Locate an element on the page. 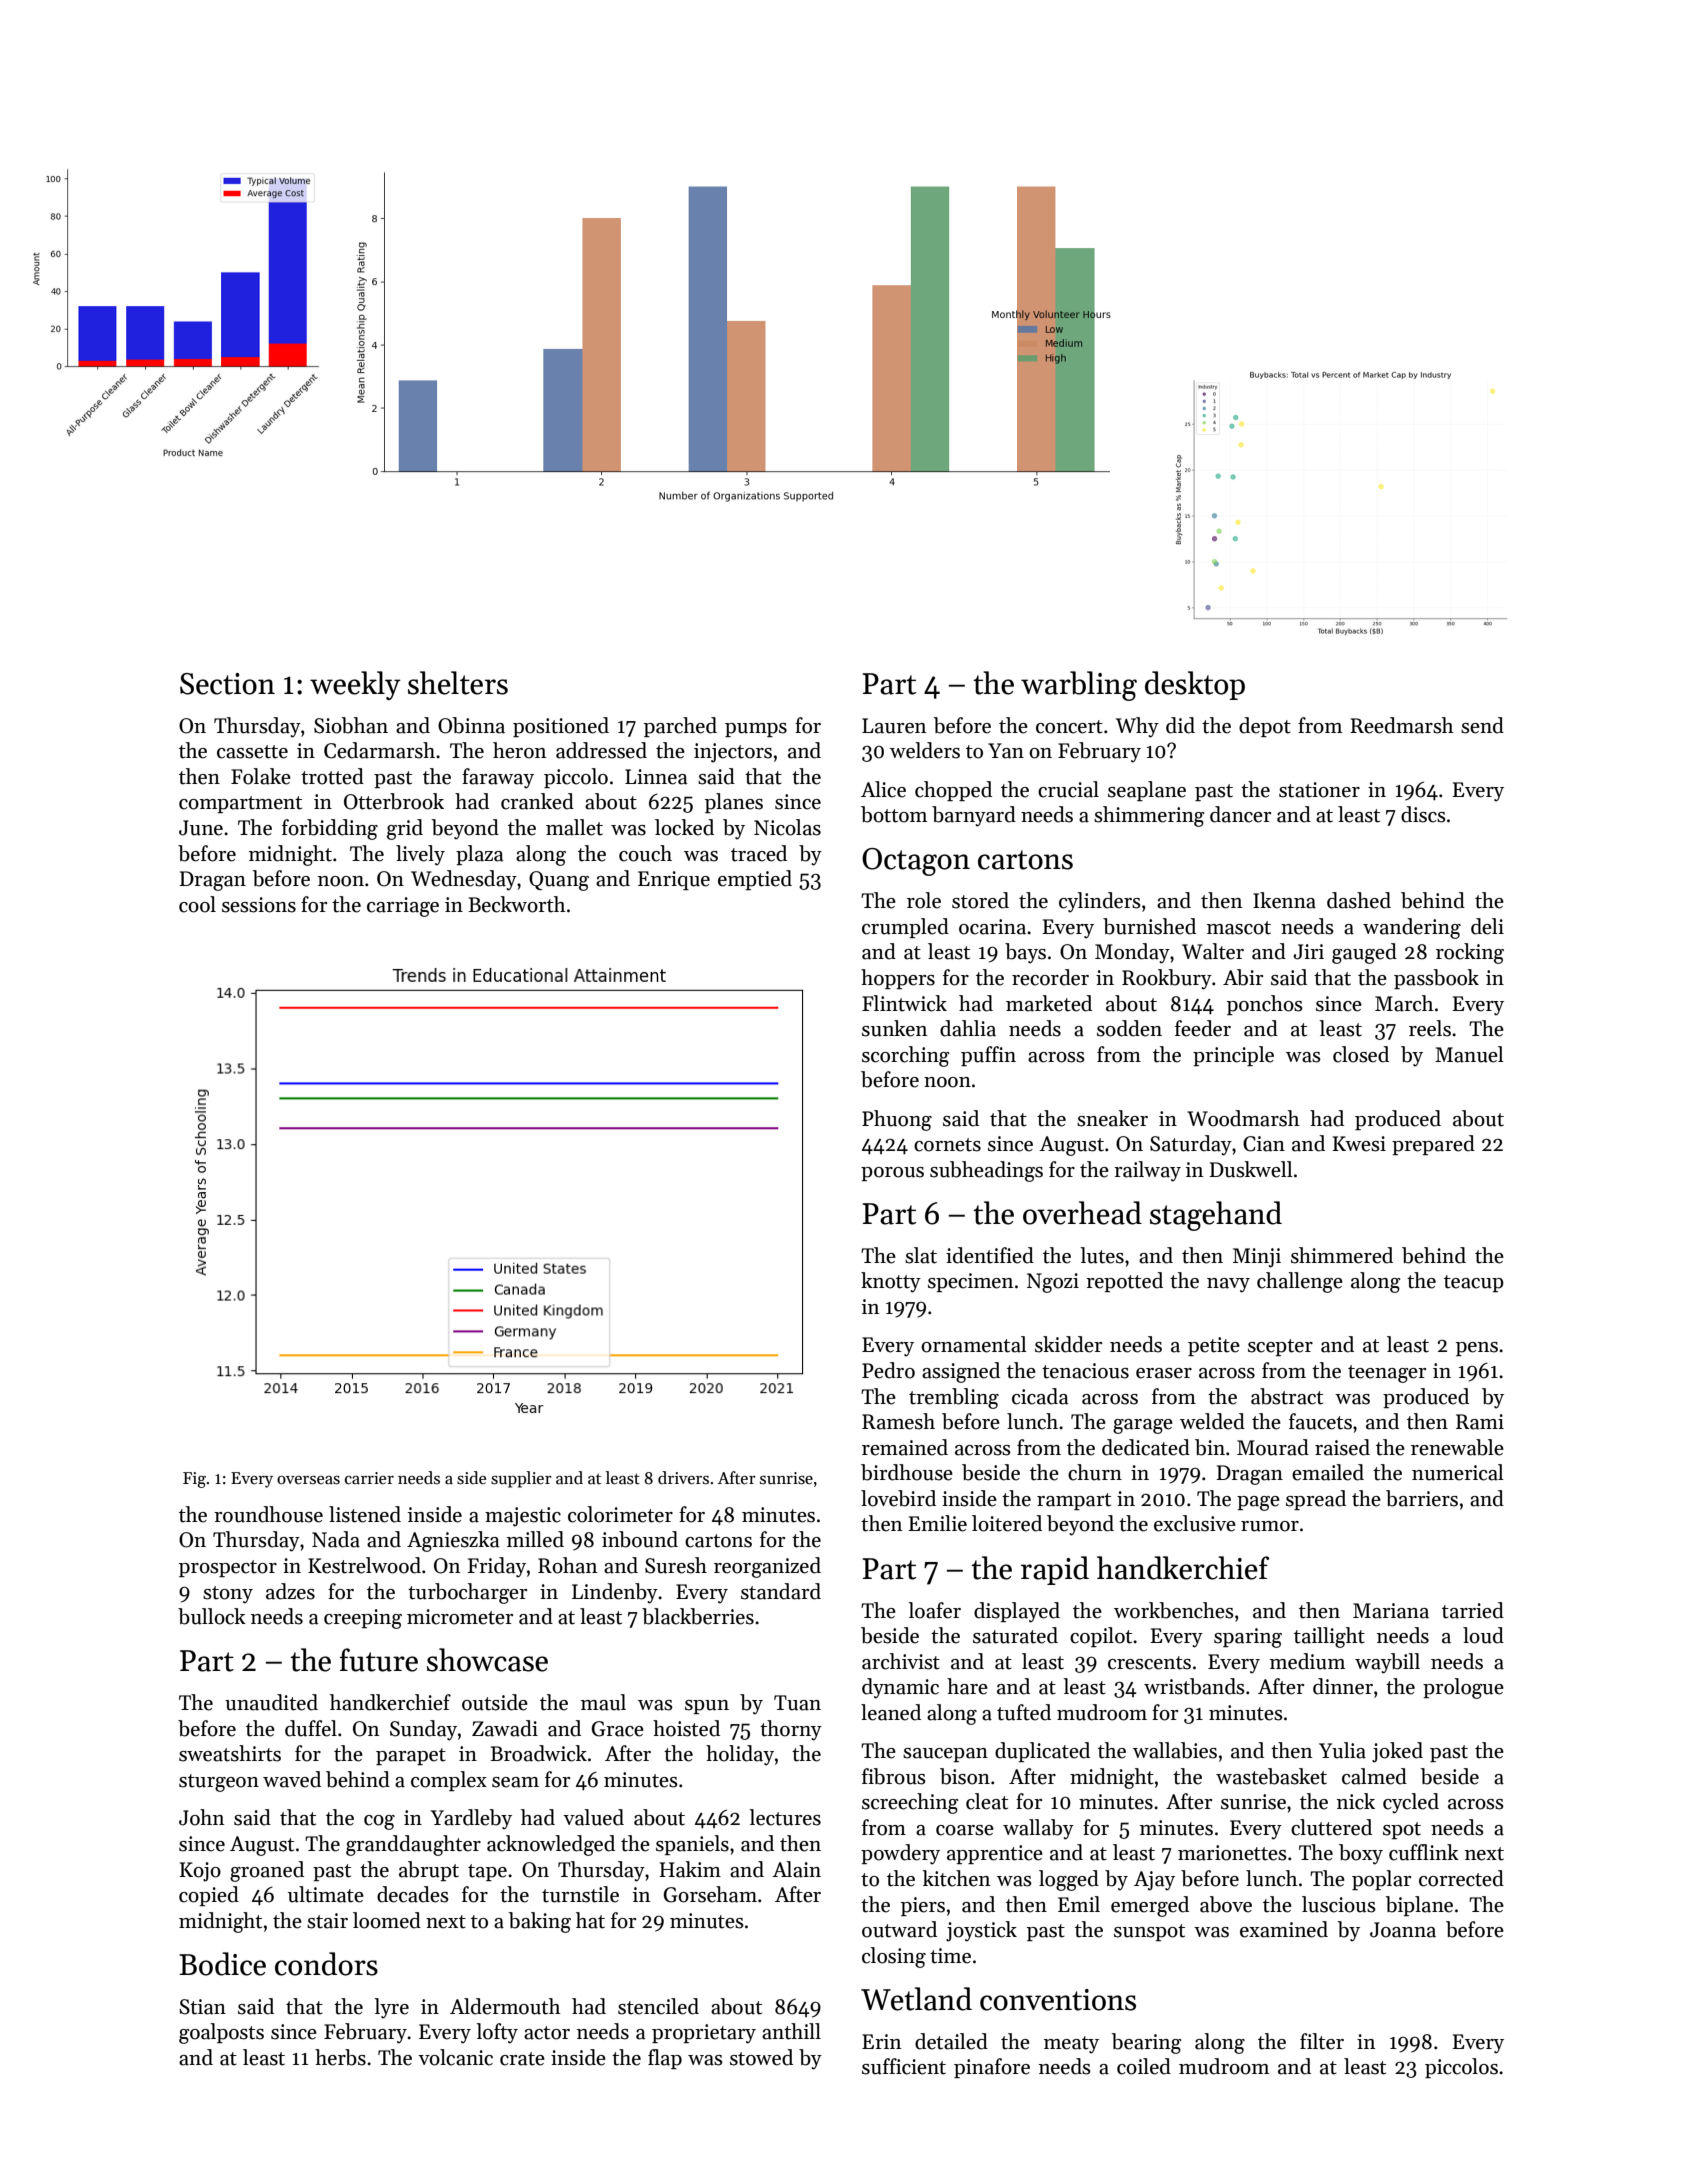 The image size is (1683, 2178). sessions is located at coordinates (259, 905).
